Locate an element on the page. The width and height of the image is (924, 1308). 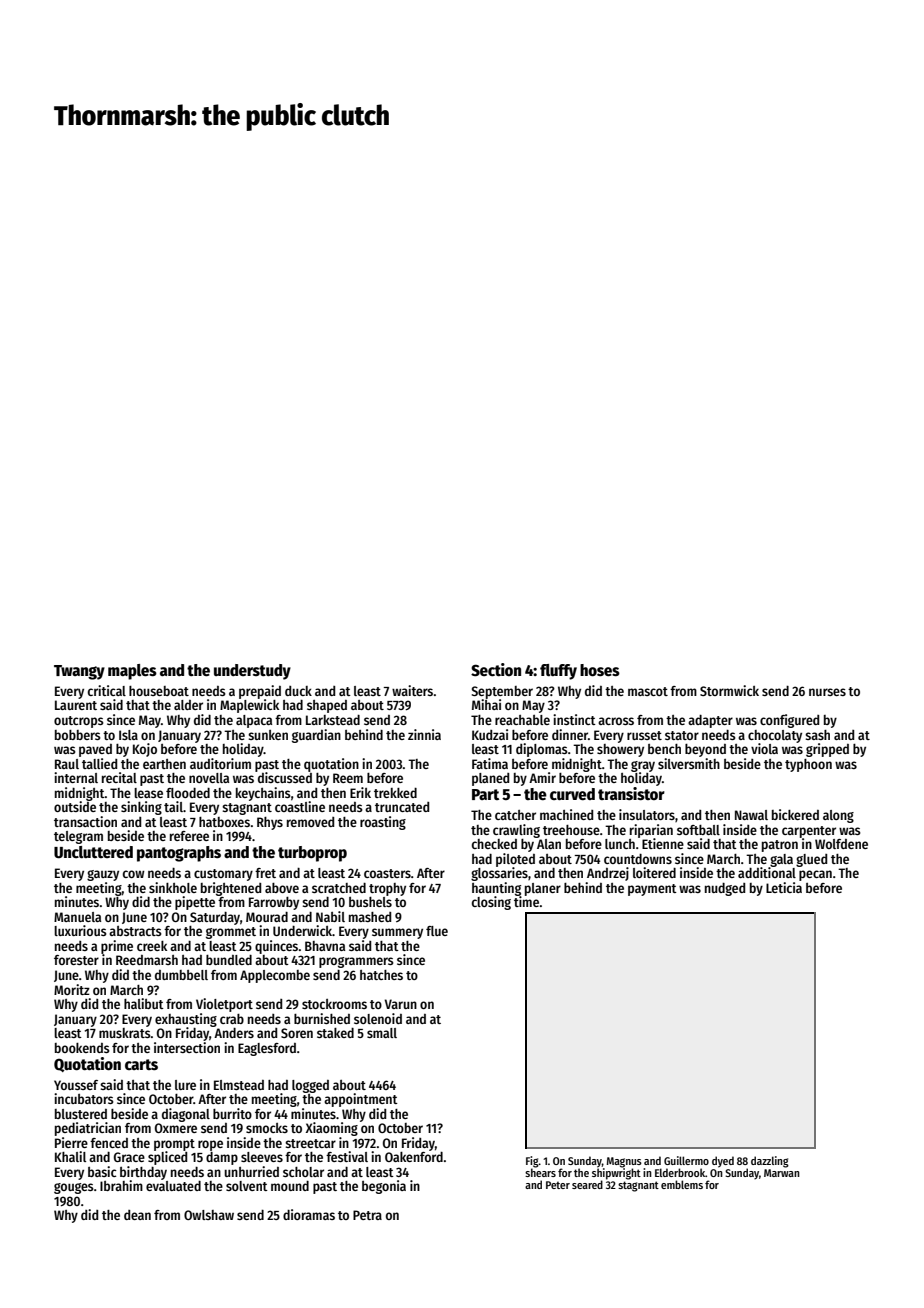
alder is located at coordinates (188, 705).
